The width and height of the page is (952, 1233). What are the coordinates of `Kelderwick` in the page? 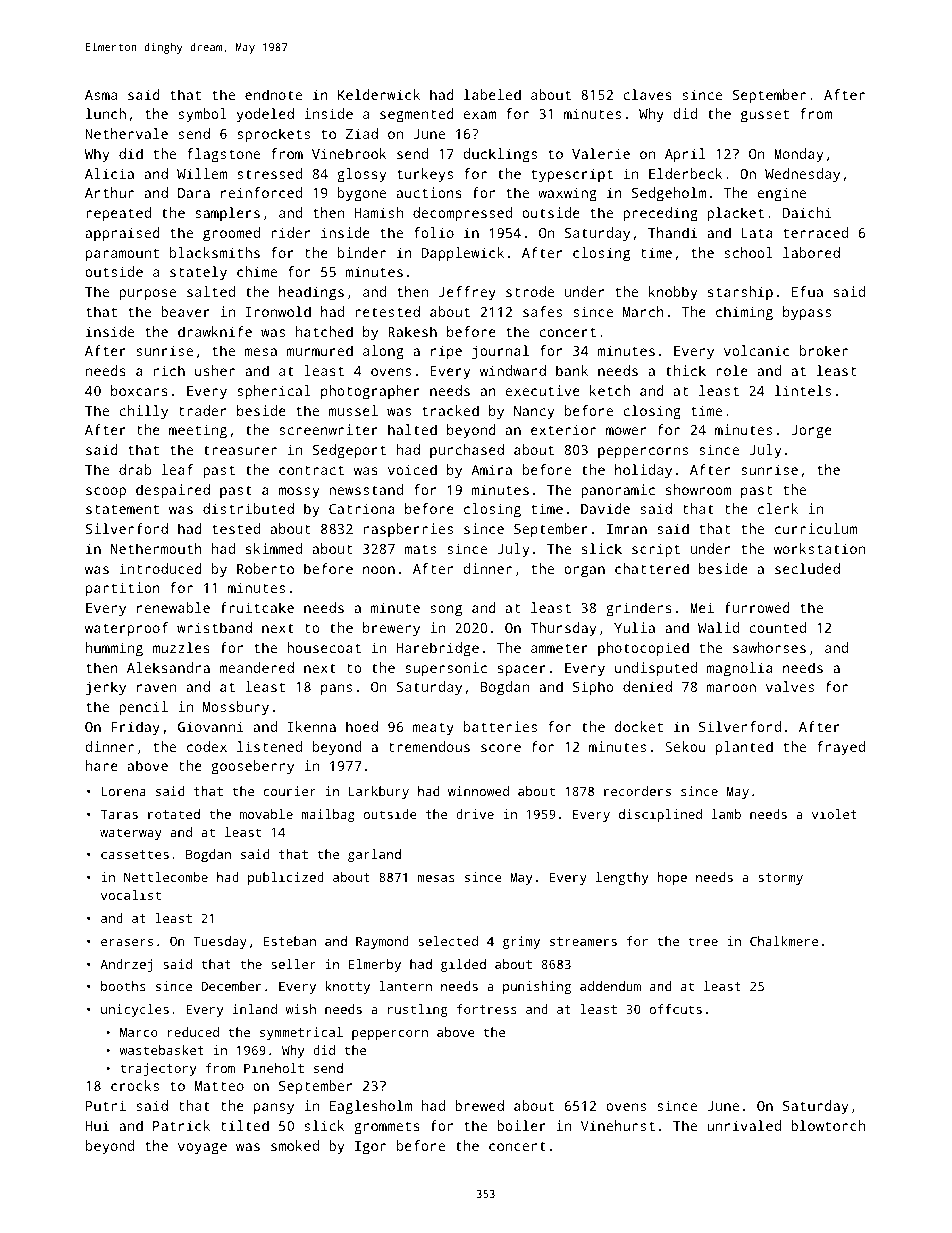 It's located at (379, 94).
